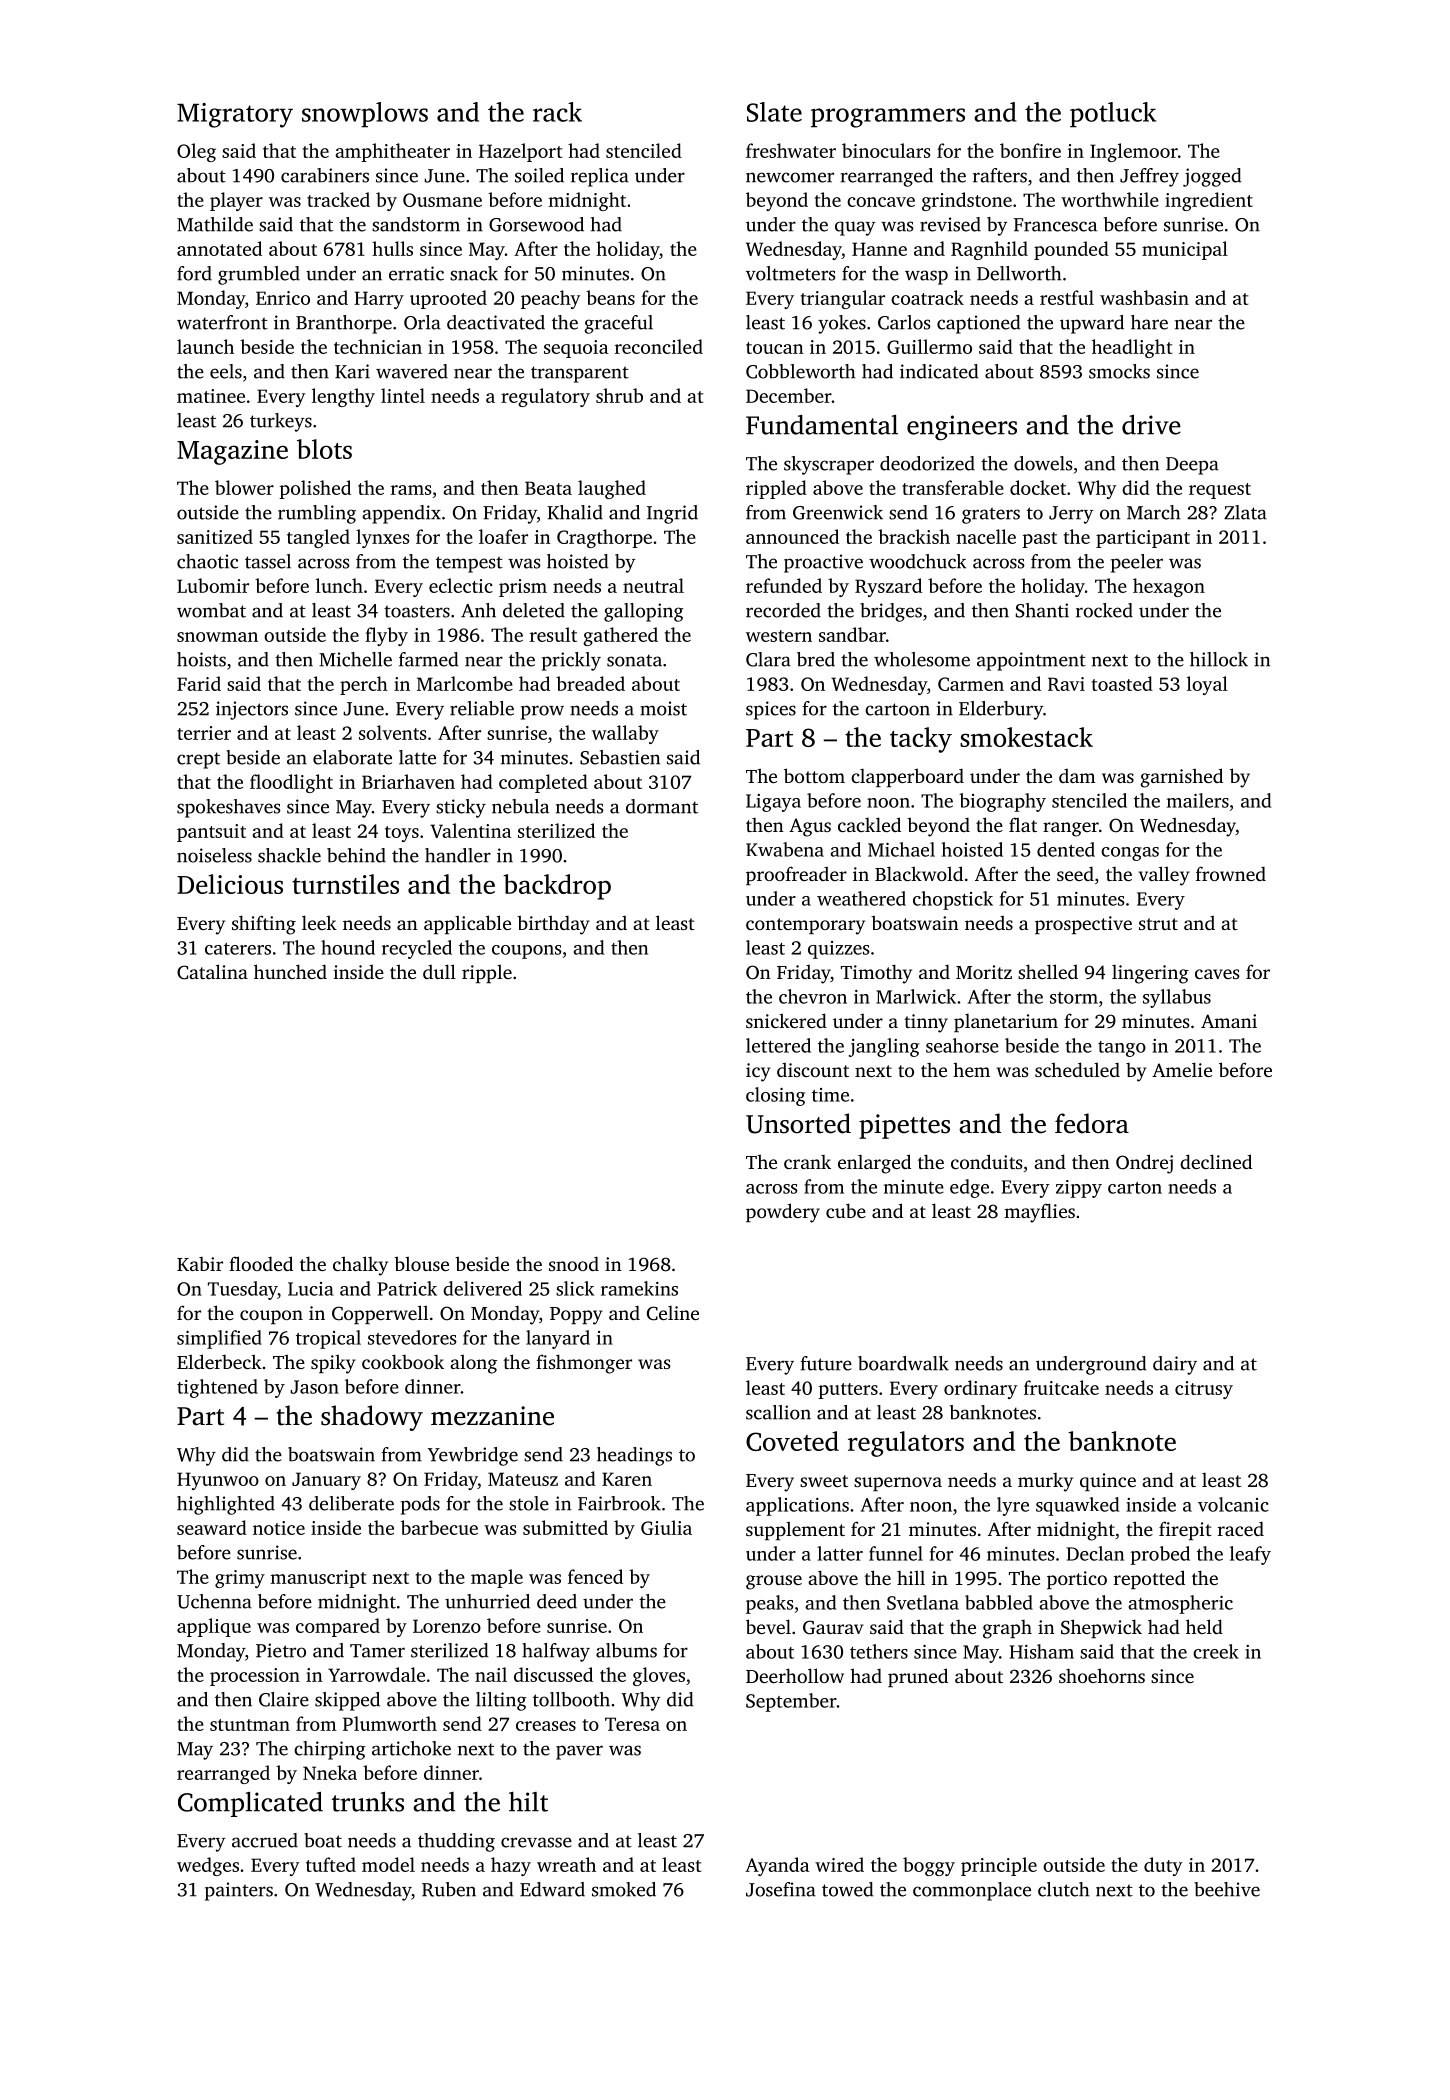  I want to click on quince, so click(1108, 1482).
